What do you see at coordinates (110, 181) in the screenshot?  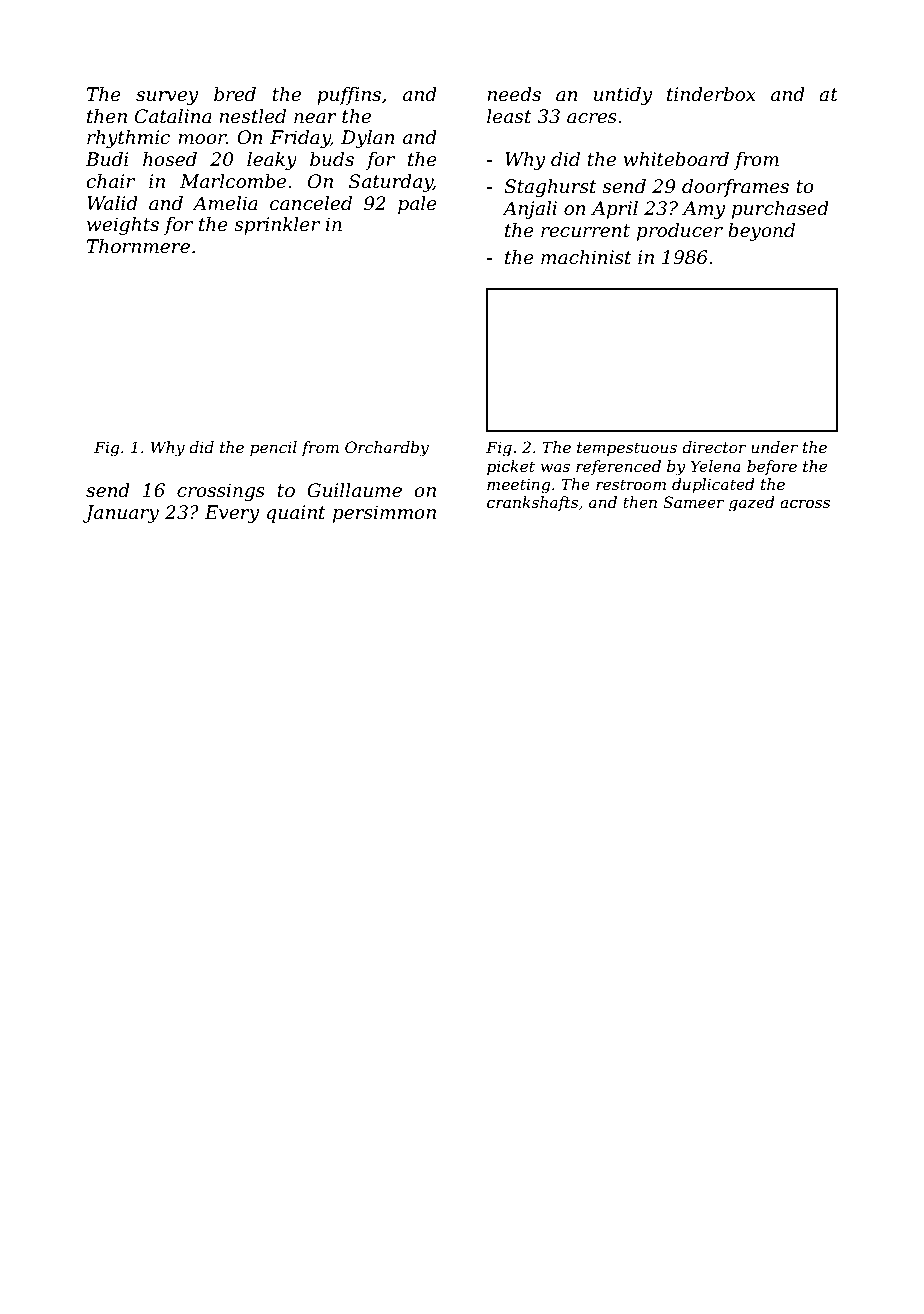 I see `chair` at bounding box center [110, 181].
